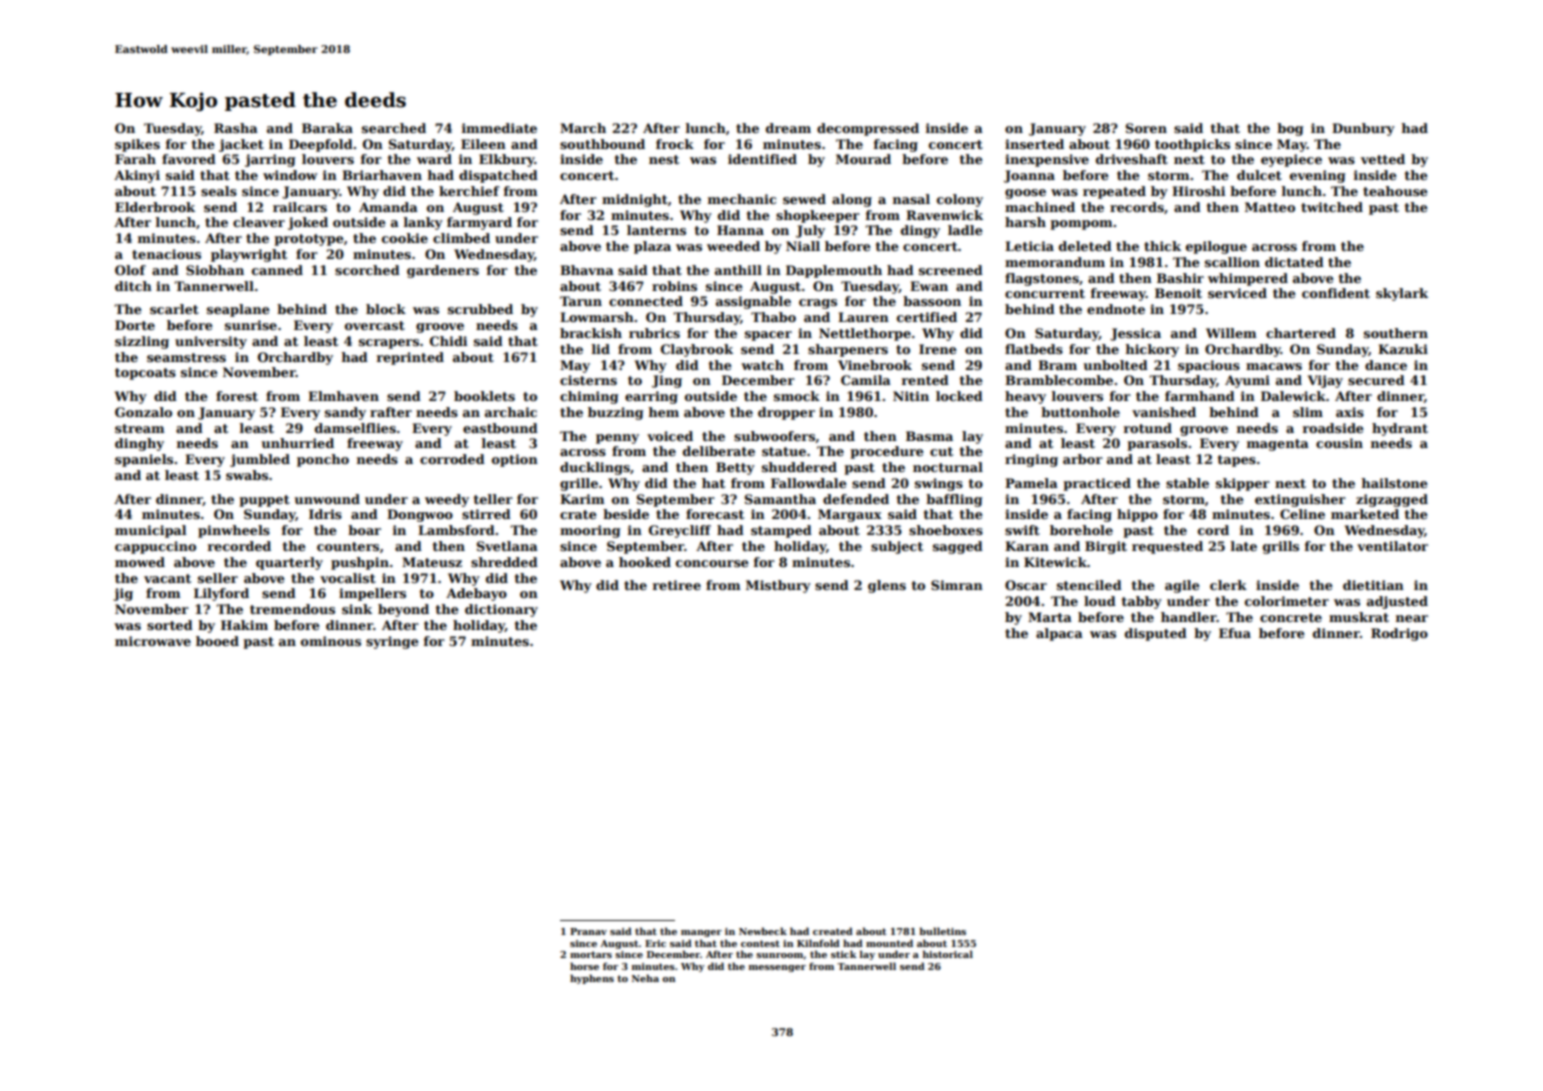 The height and width of the screenshot is (1091, 1543). I want to click on dream, so click(788, 128).
